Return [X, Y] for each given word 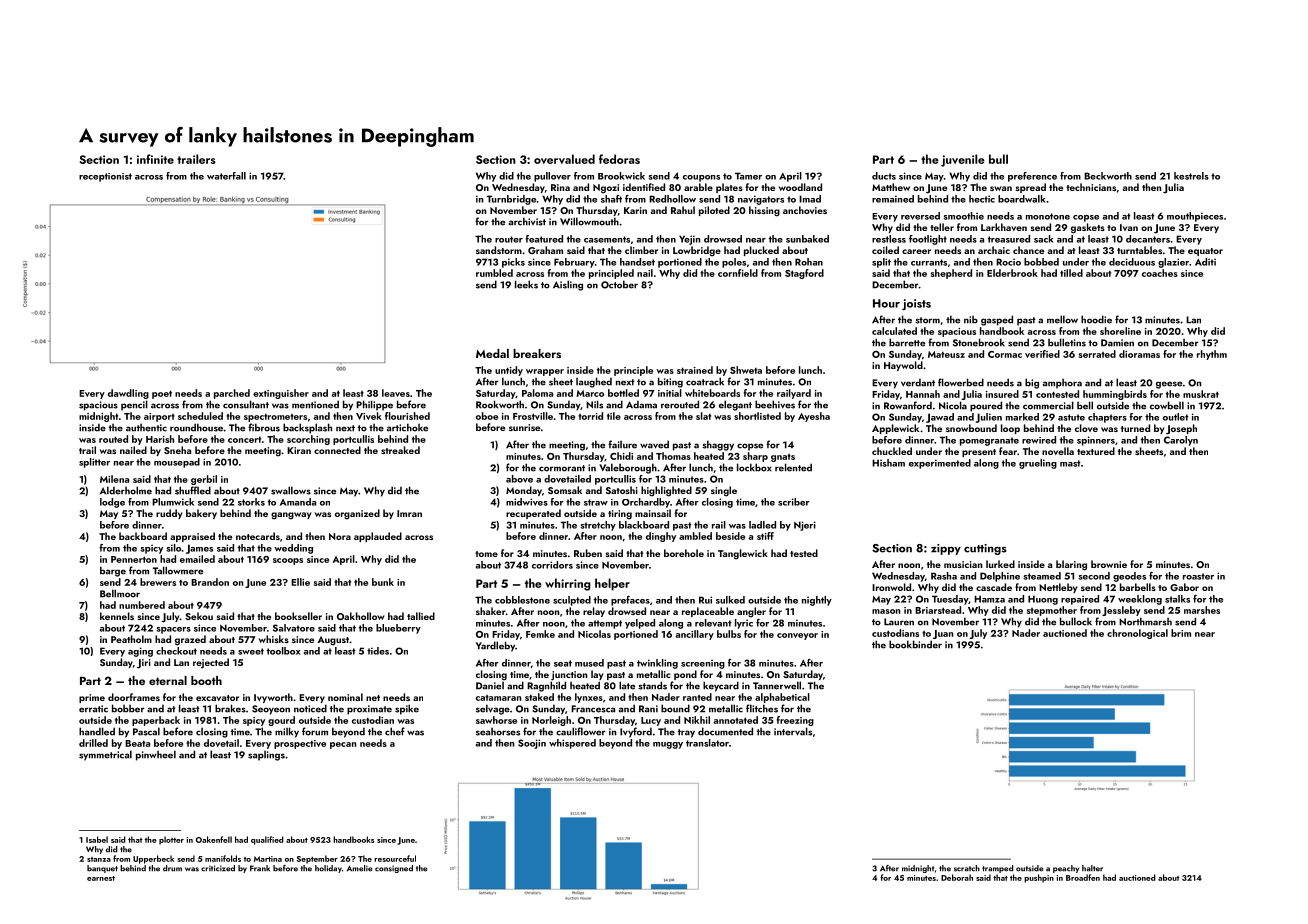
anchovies [805, 210]
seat [563, 663]
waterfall [226, 176]
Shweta [746, 370]
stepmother [1052, 611]
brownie [1109, 564]
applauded [378, 537]
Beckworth [1108, 176]
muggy [668, 745]
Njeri [805, 526]
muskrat [1201, 394]
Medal [492, 353]
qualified [267, 840]
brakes [230, 708]
